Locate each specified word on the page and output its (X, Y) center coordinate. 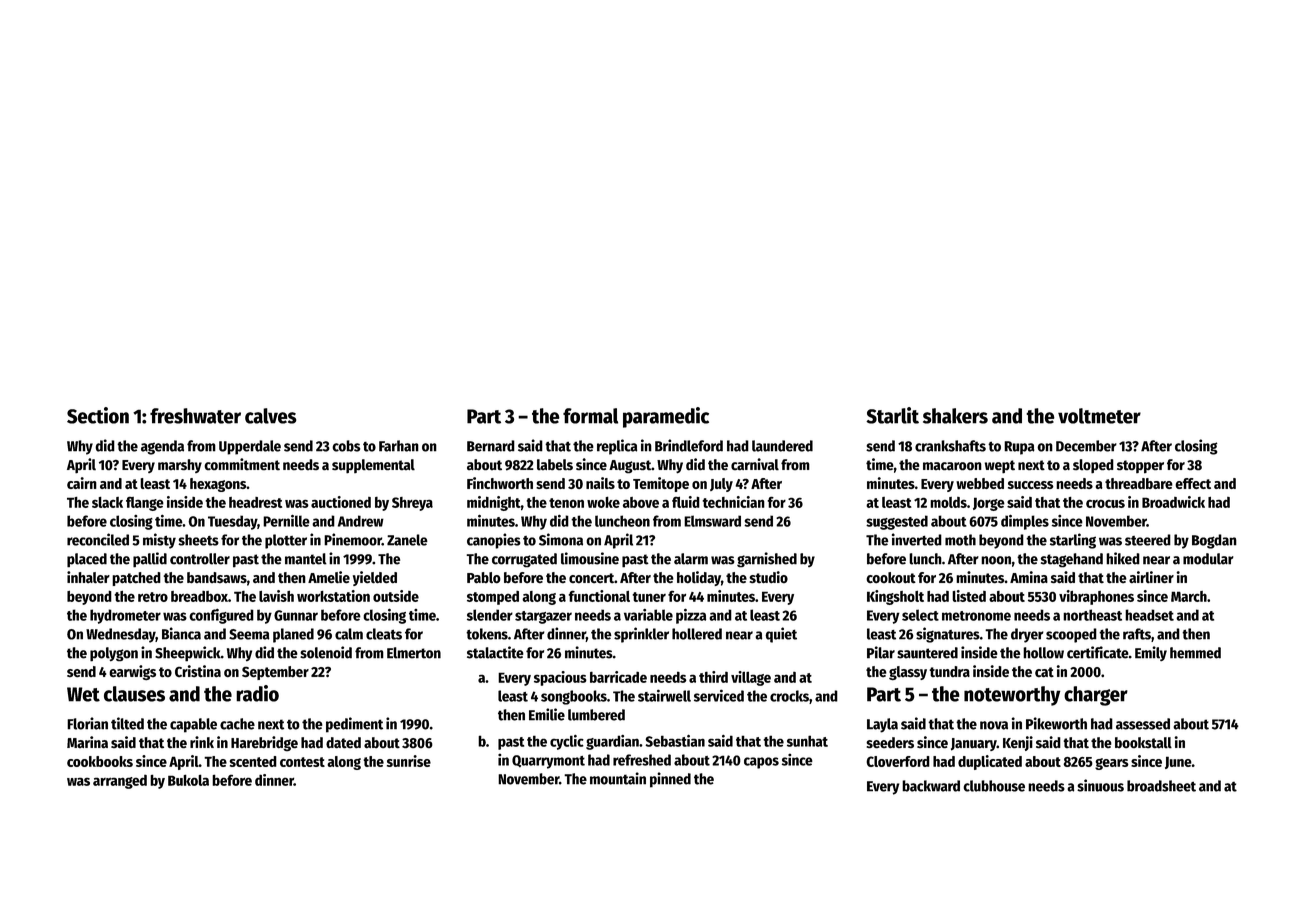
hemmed (1195, 653)
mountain (618, 778)
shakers (955, 416)
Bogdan (1214, 541)
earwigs (132, 672)
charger (1096, 696)
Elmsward (712, 521)
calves (271, 416)
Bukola (188, 780)
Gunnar (296, 615)
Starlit (892, 415)
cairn (82, 483)
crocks (789, 696)
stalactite (495, 652)
